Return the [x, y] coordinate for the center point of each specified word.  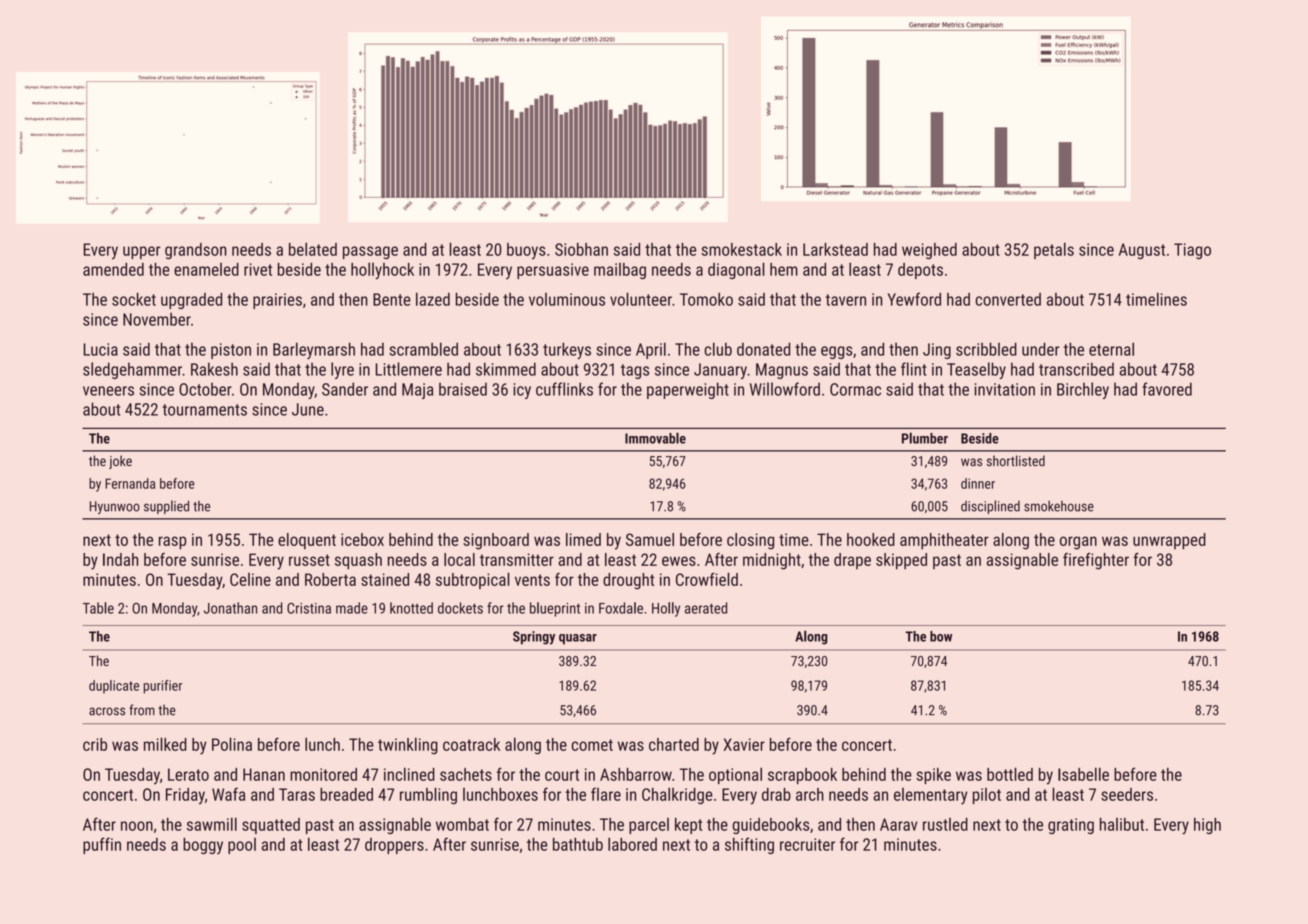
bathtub [578, 844]
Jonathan [230, 608]
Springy [534, 638]
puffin [102, 845]
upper [141, 252]
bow [941, 636]
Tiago [1192, 251]
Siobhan [581, 249]
